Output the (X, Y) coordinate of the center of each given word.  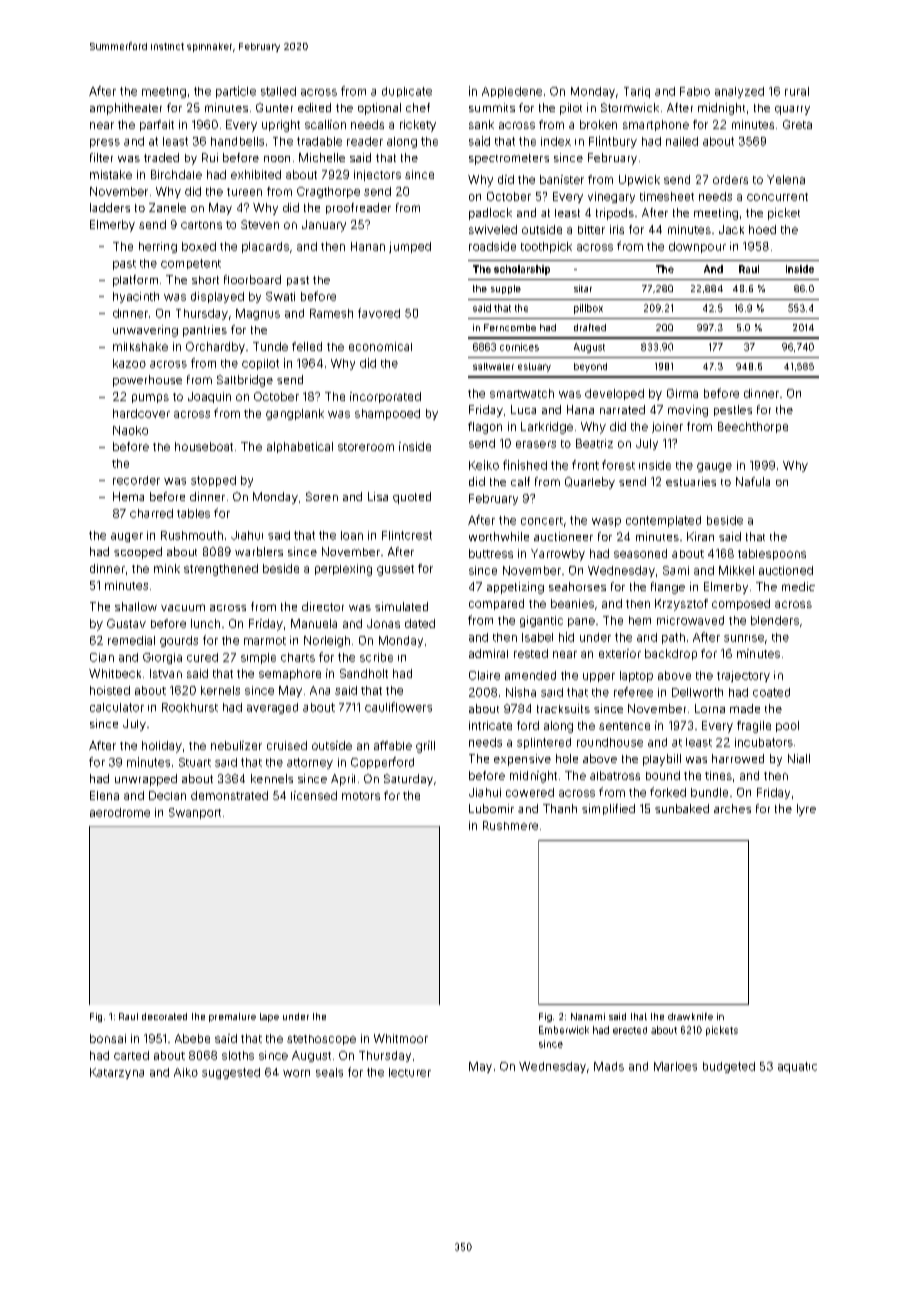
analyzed (739, 92)
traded (161, 157)
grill (425, 747)
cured (202, 657)
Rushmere (510, 825)
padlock (490, 214)
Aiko (186, 1072)
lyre (806, 810)
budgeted (729, 1067)
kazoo (129, 363)
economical (380, 346)
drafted (590, 327)
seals (329, 1072)
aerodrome (120, 812)
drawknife (690, 1016)
